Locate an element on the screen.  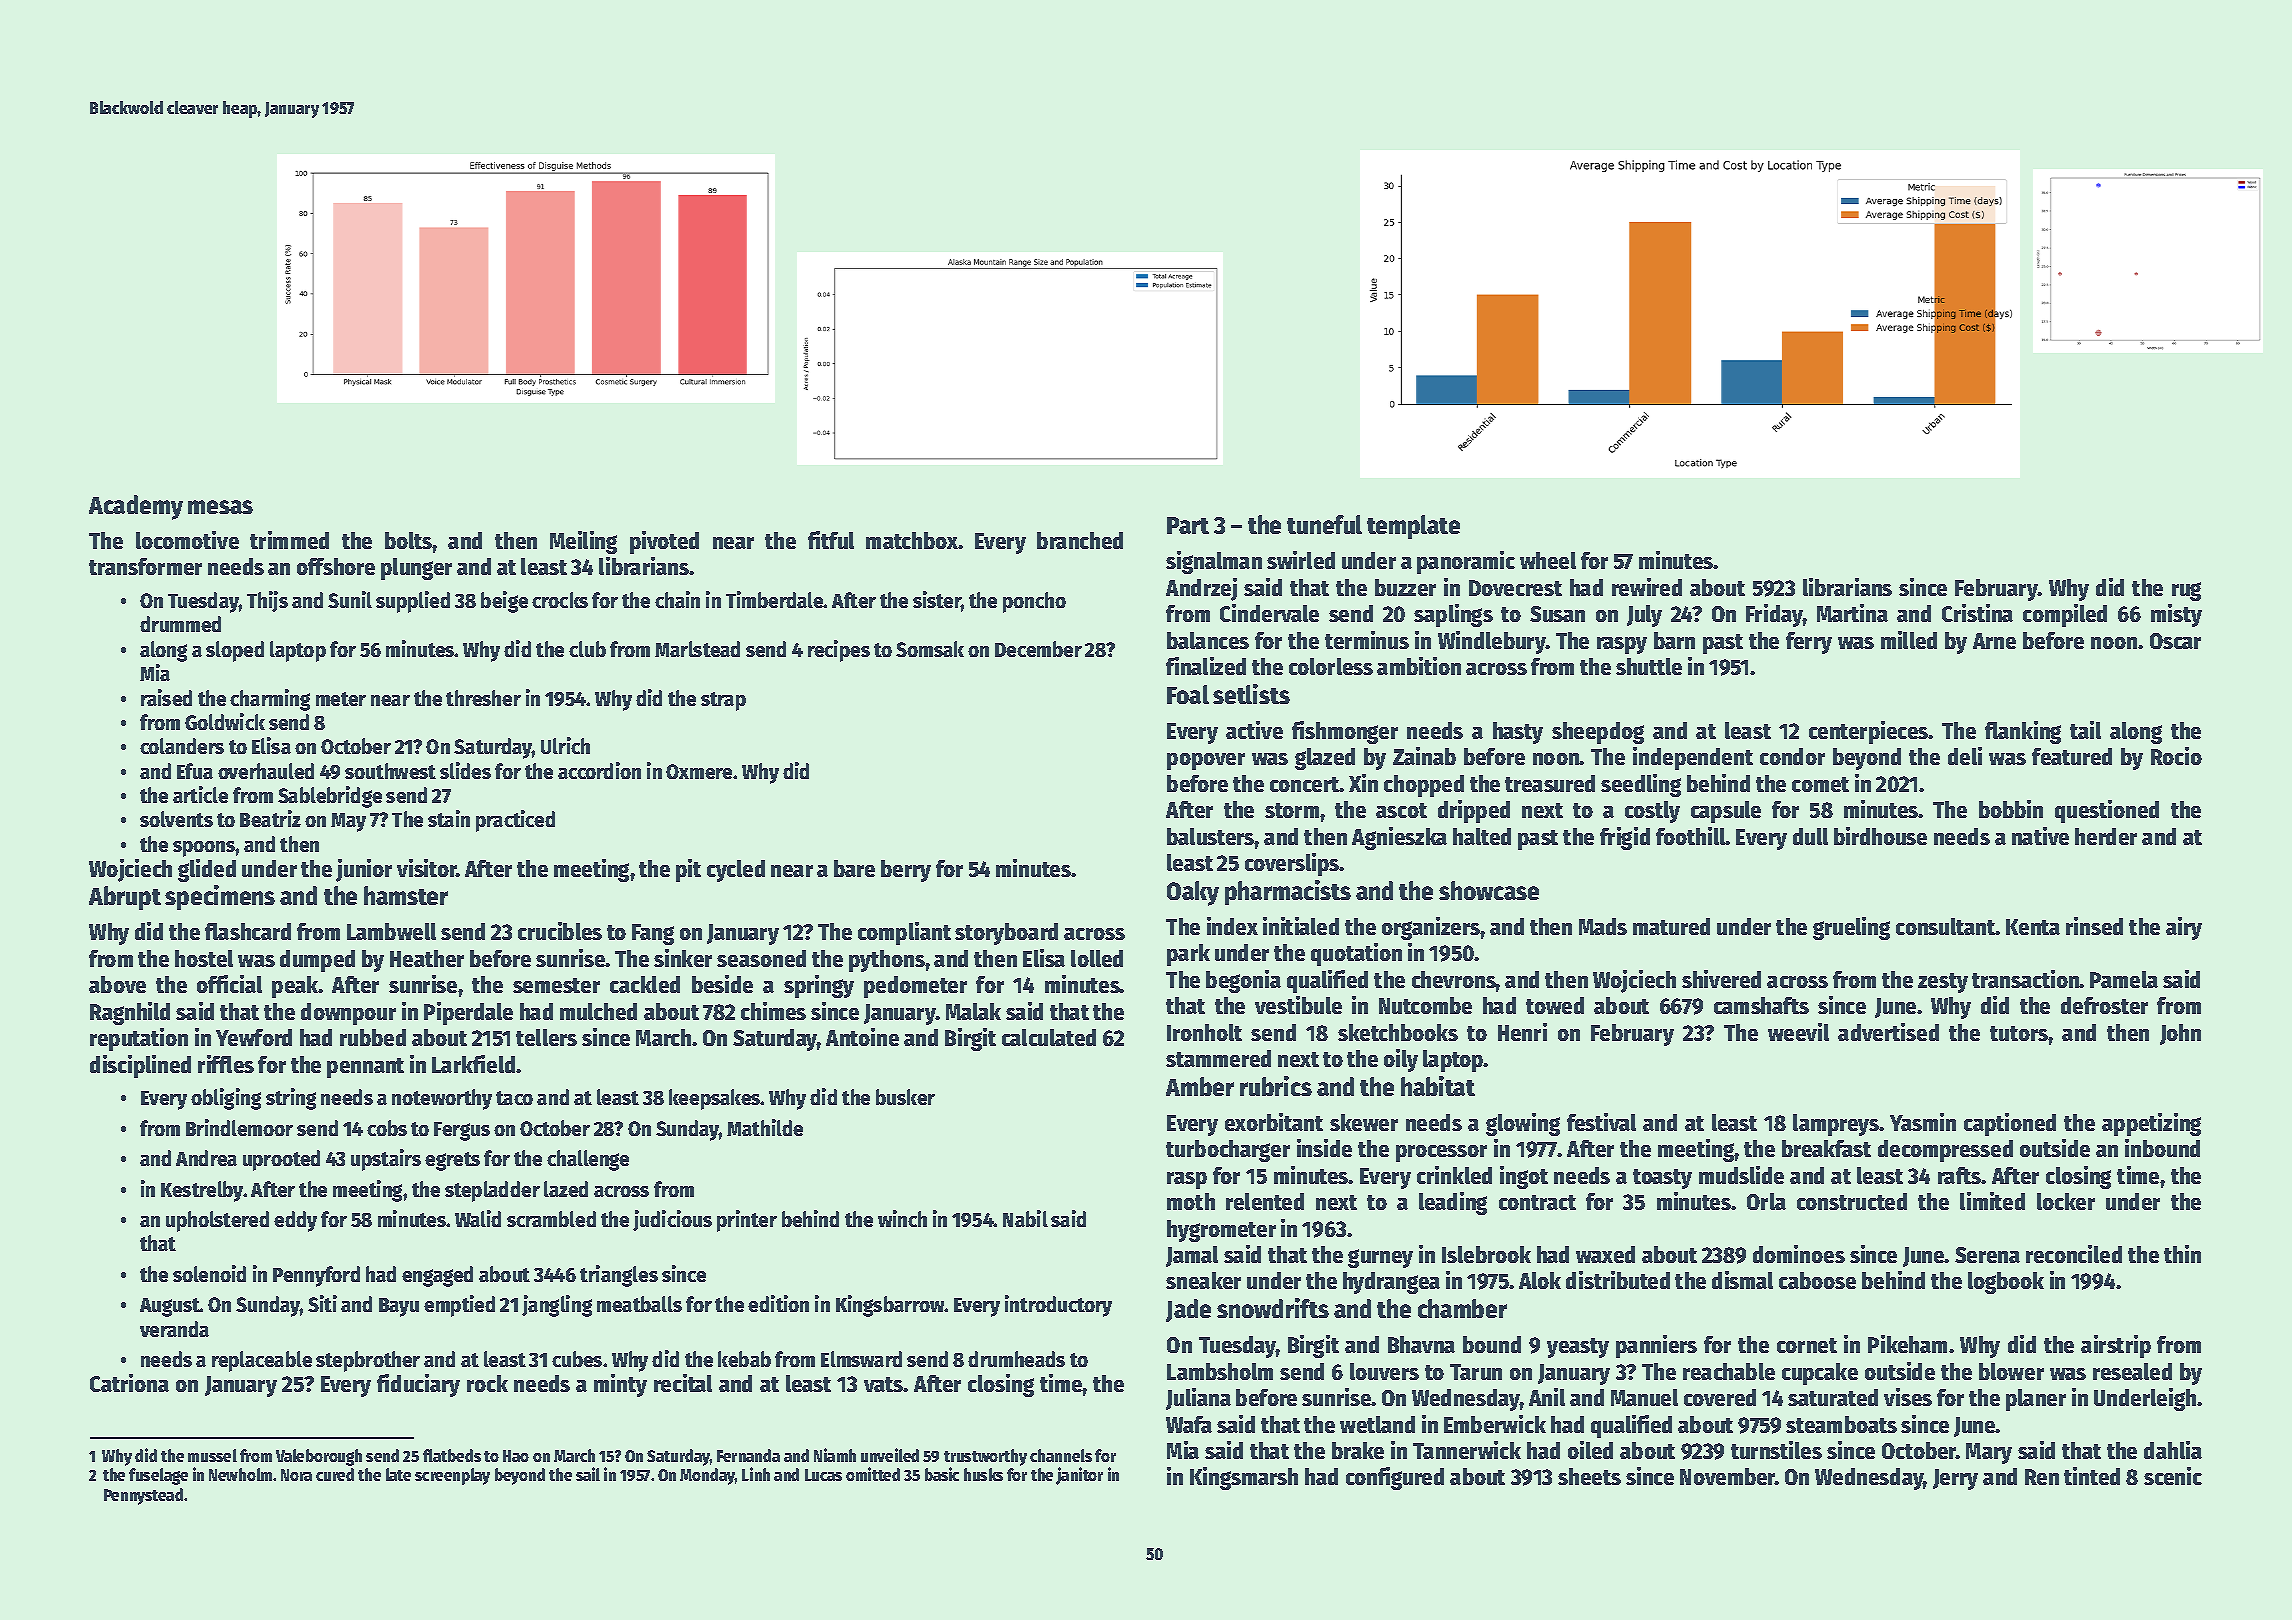
rug is located at coordinates (2186, 591).
